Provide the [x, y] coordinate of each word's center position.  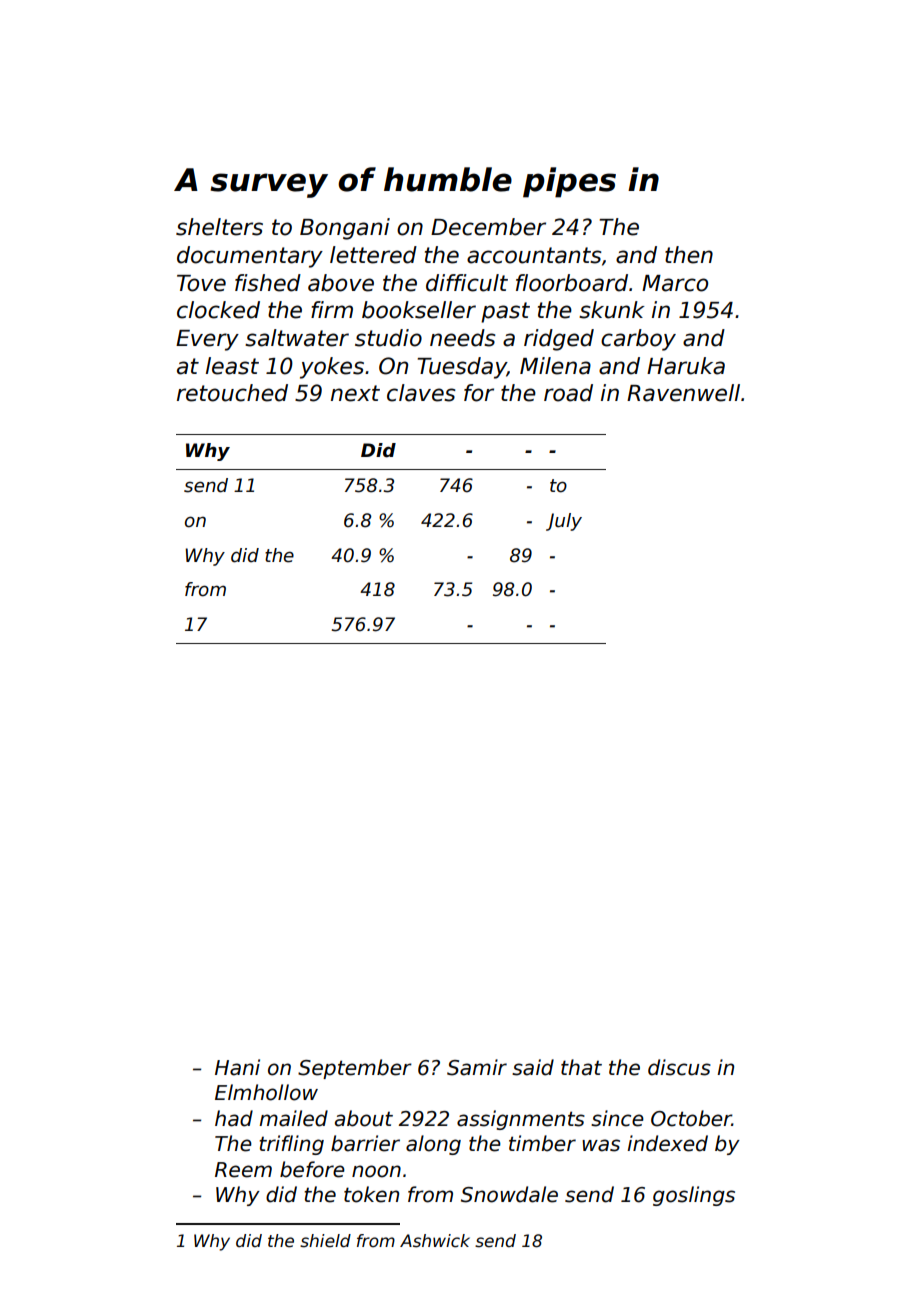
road [568, 393]
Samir [477, 1067]
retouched [232, 393]
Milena [555, 366]
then [689, 255]
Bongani [345, 229]
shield [325, 1241]
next [355, 393]
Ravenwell [683, 393]
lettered [373, 255]
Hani [237, 1067]
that [581, 1067]
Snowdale [509, 1194]
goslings [694, 1196]
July [564, 522]
